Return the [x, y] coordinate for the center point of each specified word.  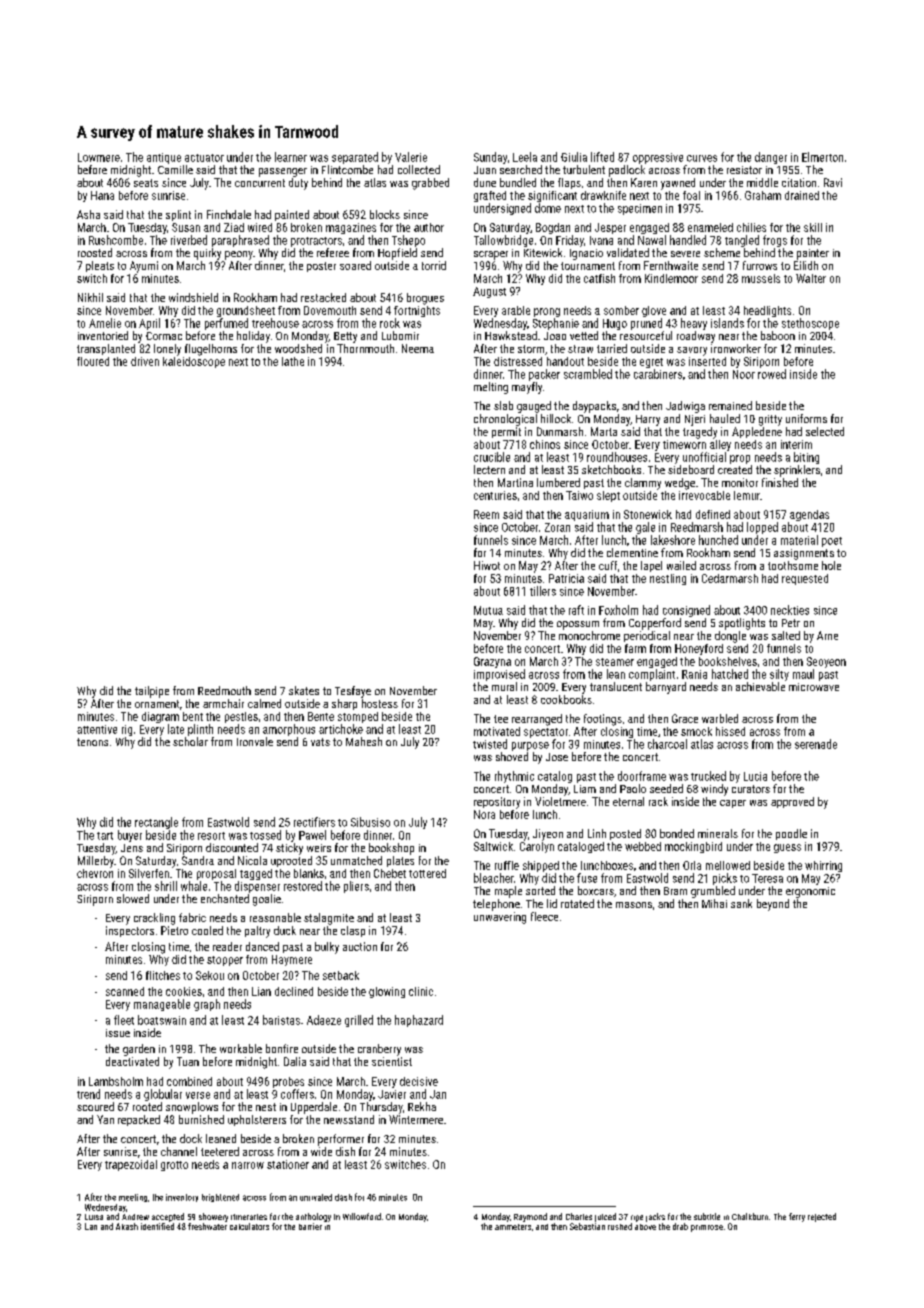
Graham [763, 195]
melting [491, 388]
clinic [421, 991]
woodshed [298, 348]
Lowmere [99, 157]
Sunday [490, 158]
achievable [760, 686]
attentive [97, 729]
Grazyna [492, 662]
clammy [643, 484]
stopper [225, 961]
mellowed [728, 865]
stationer [288, 1164]
